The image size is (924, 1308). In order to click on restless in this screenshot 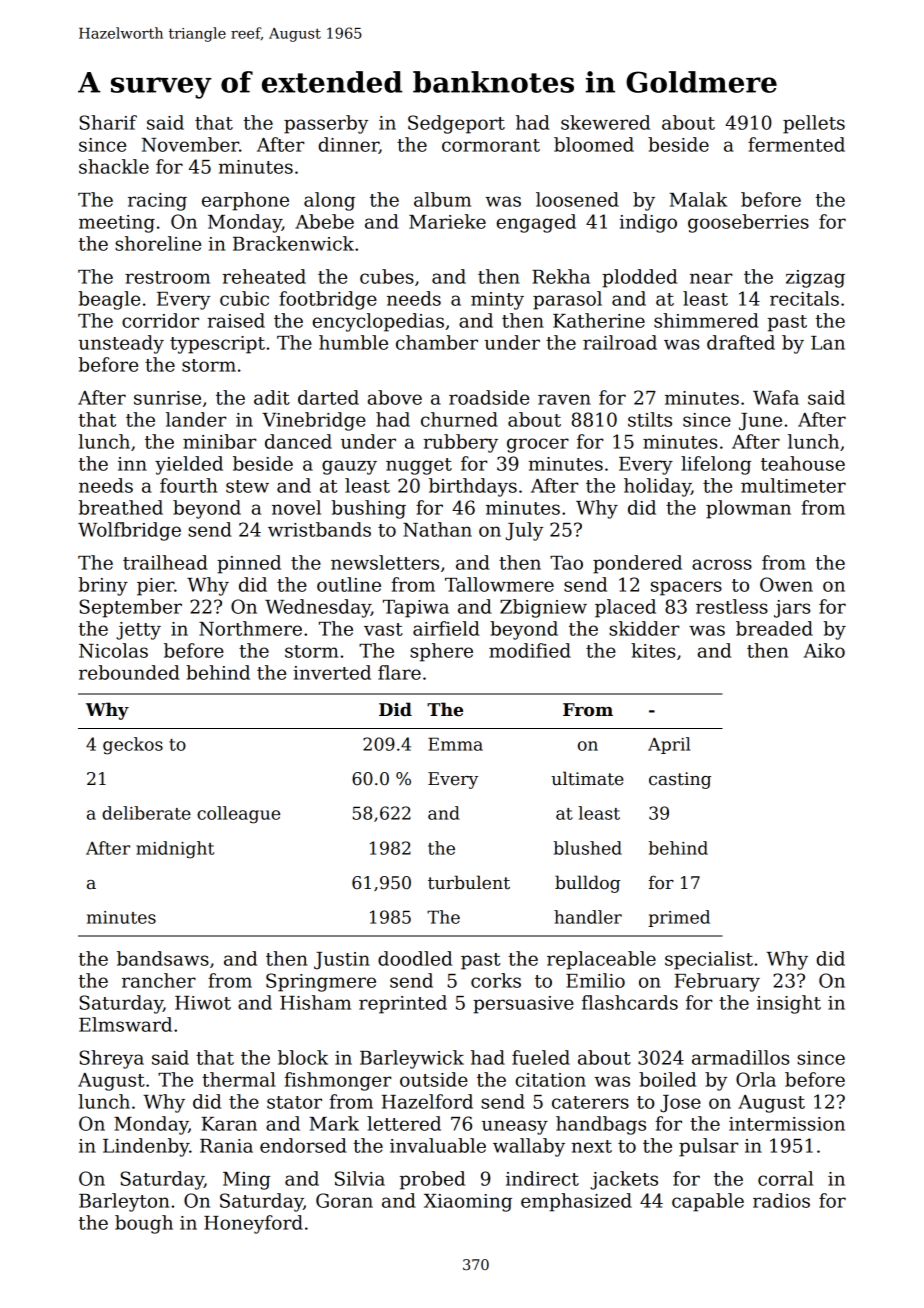, I will do `click(732, 606)`.
